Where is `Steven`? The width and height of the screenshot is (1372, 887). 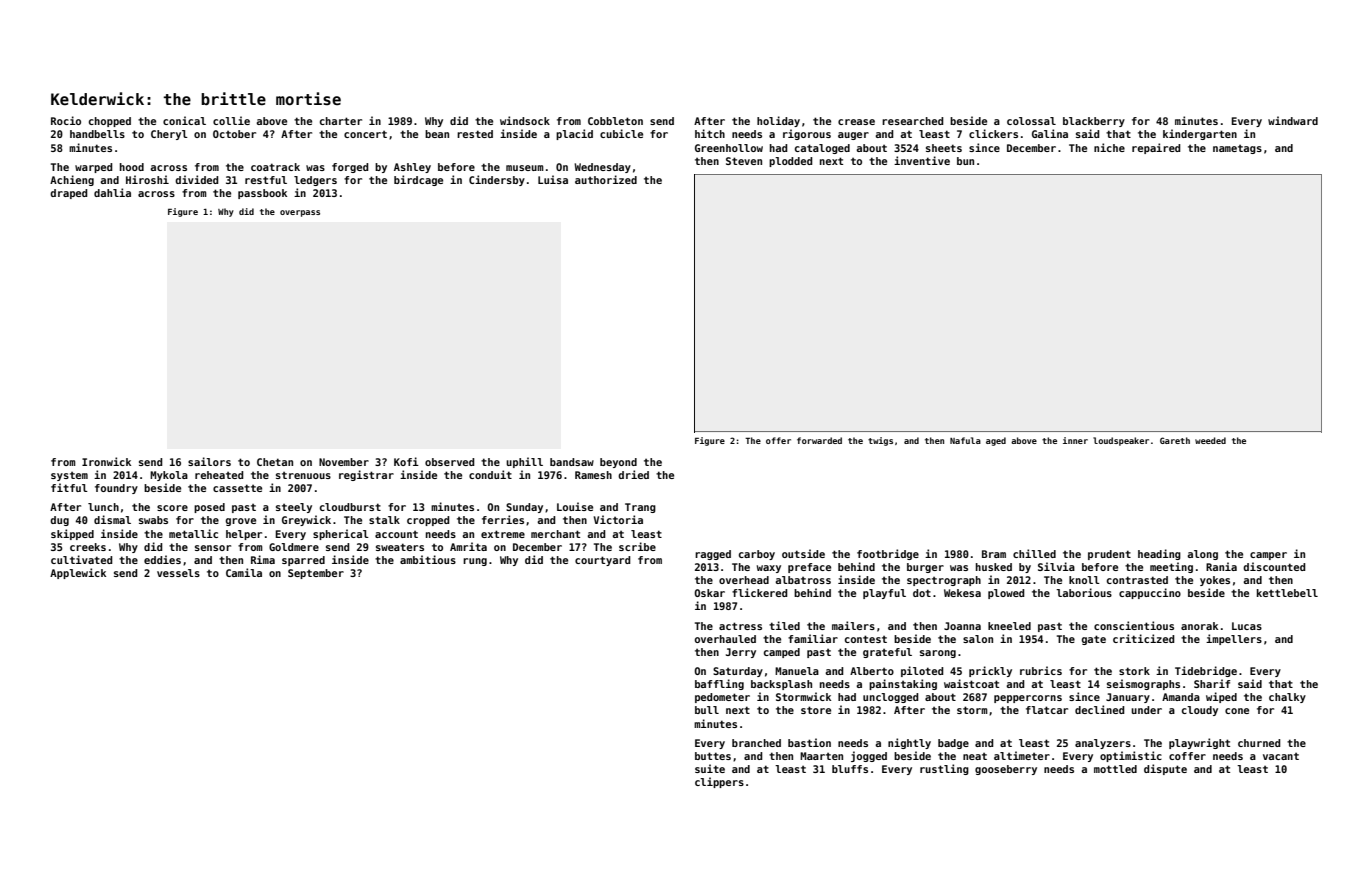 Steven is located at coordinates (744, 161).
